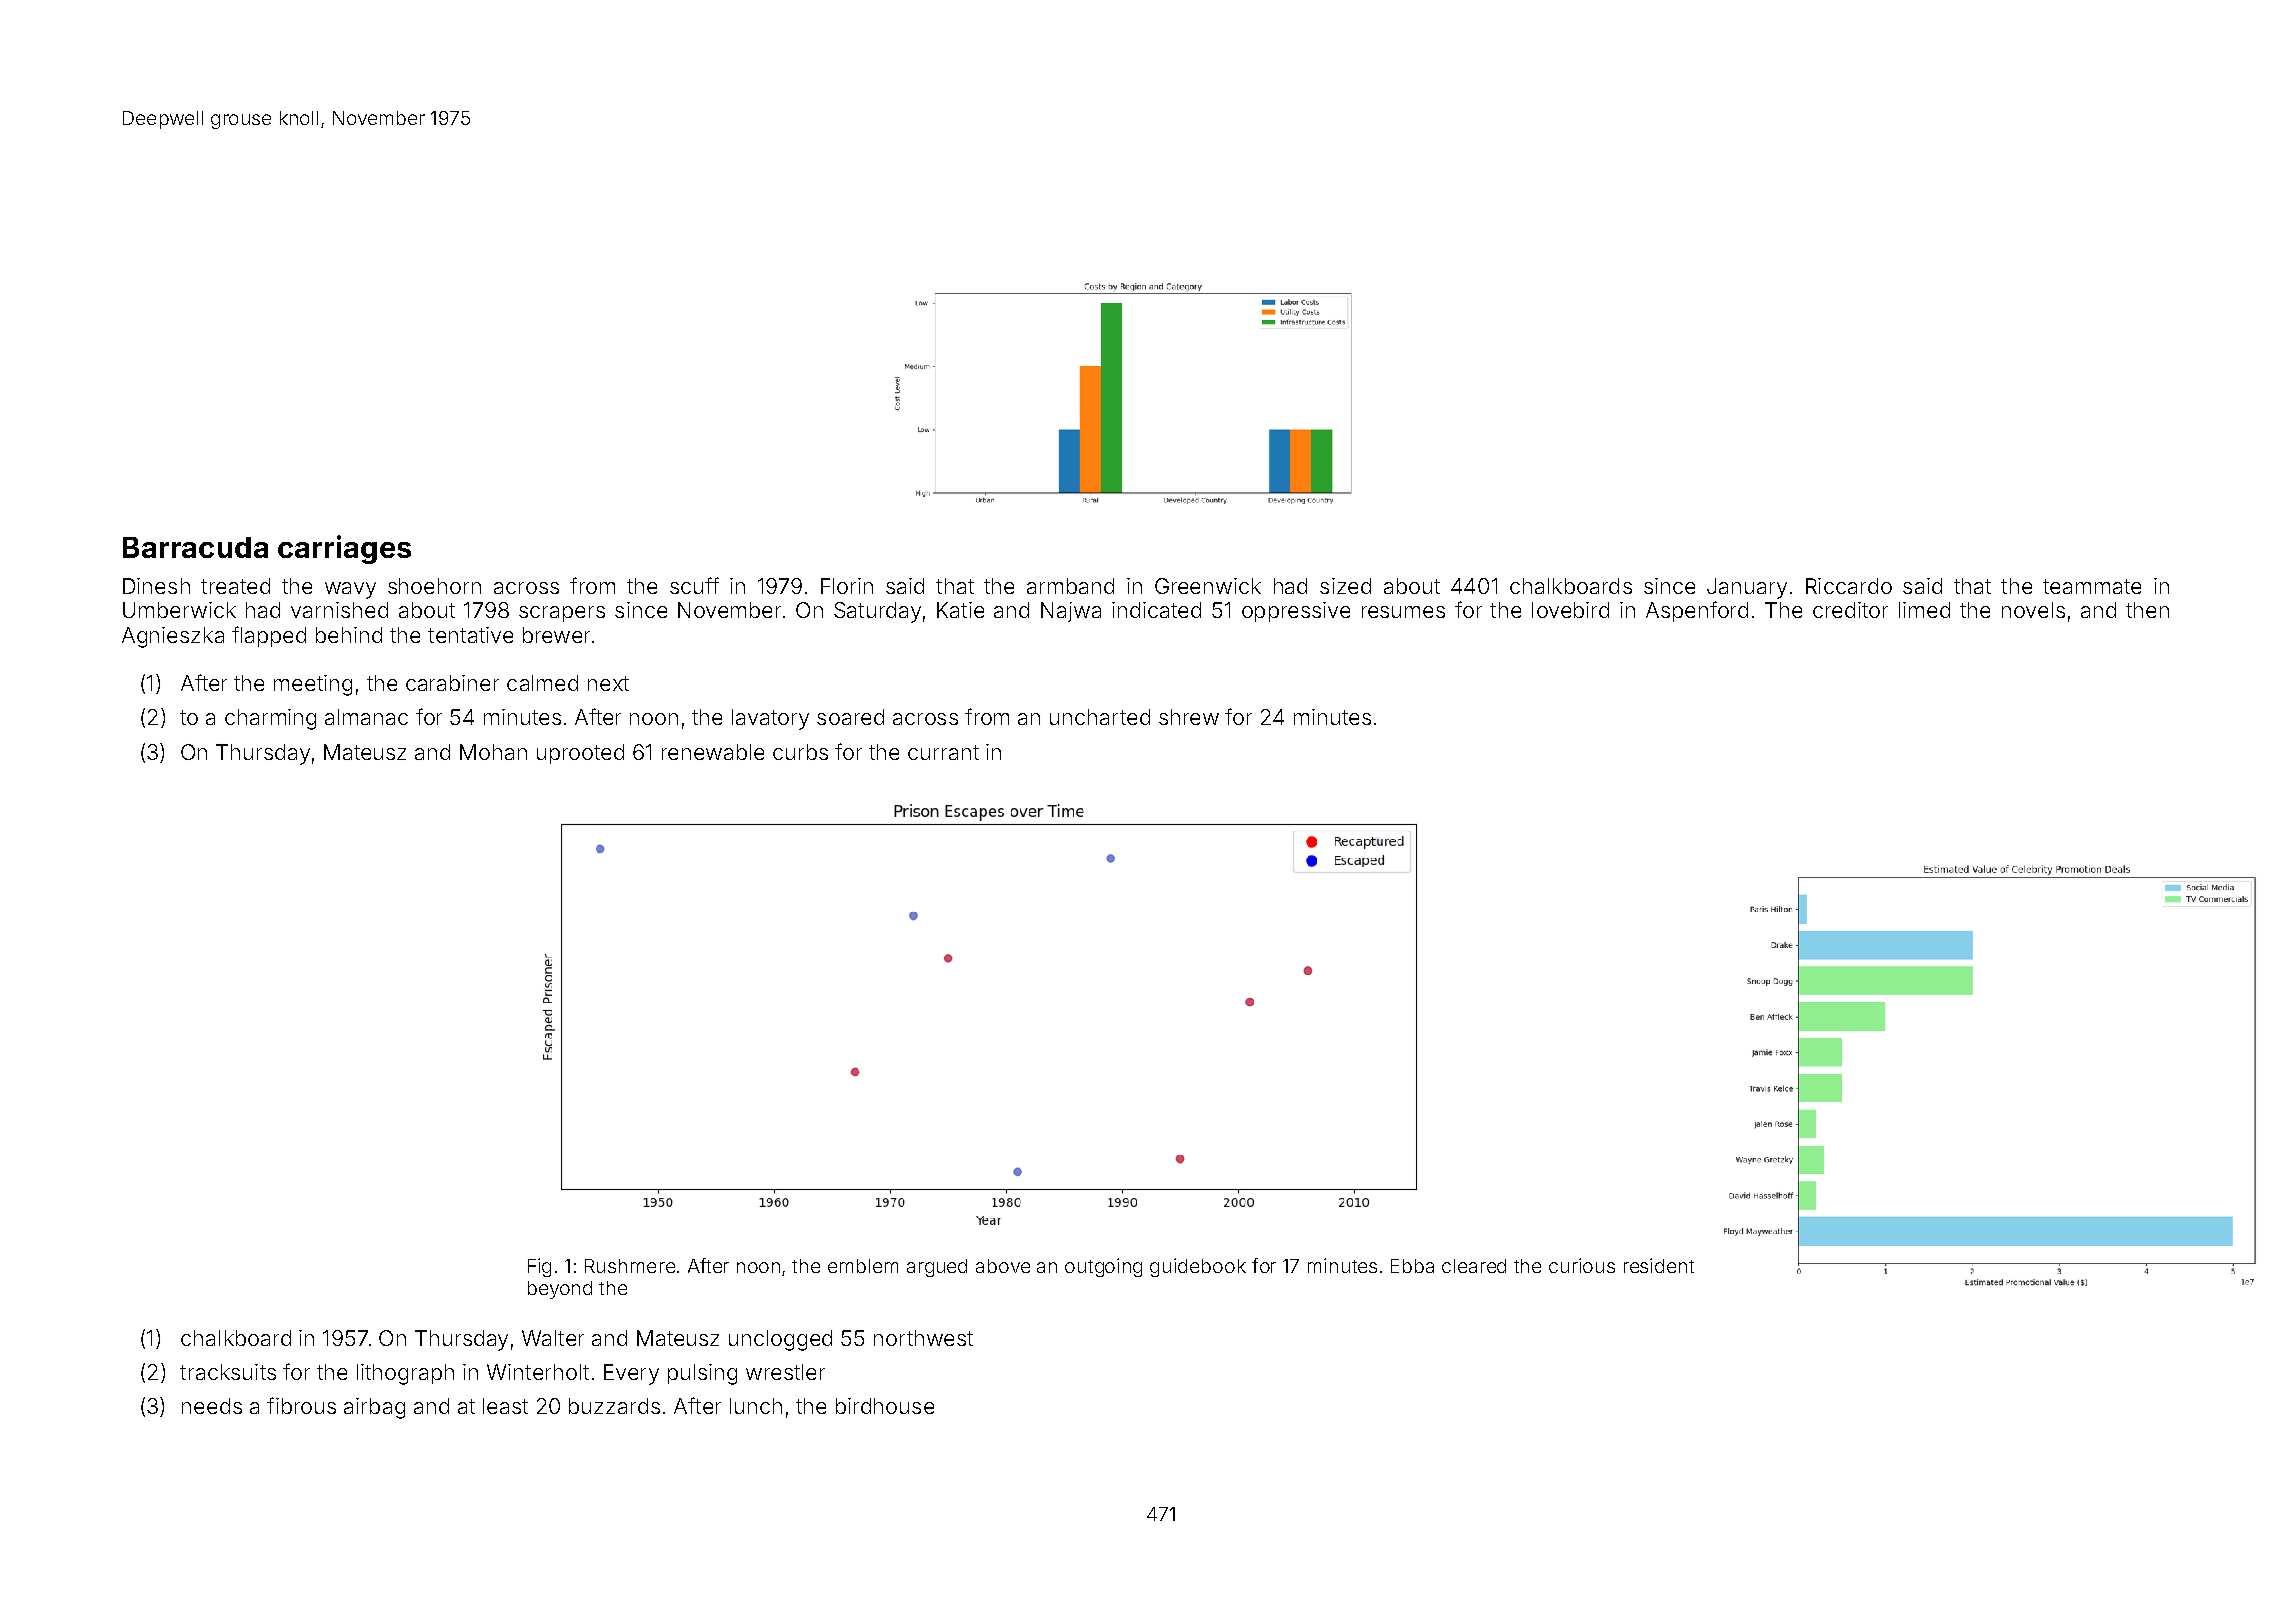 Image resolution: width=2292 pixels, height=1620 pixels. Describe the element at coordinates (405, 1374) in the page. I see `lithograph` at that location.
